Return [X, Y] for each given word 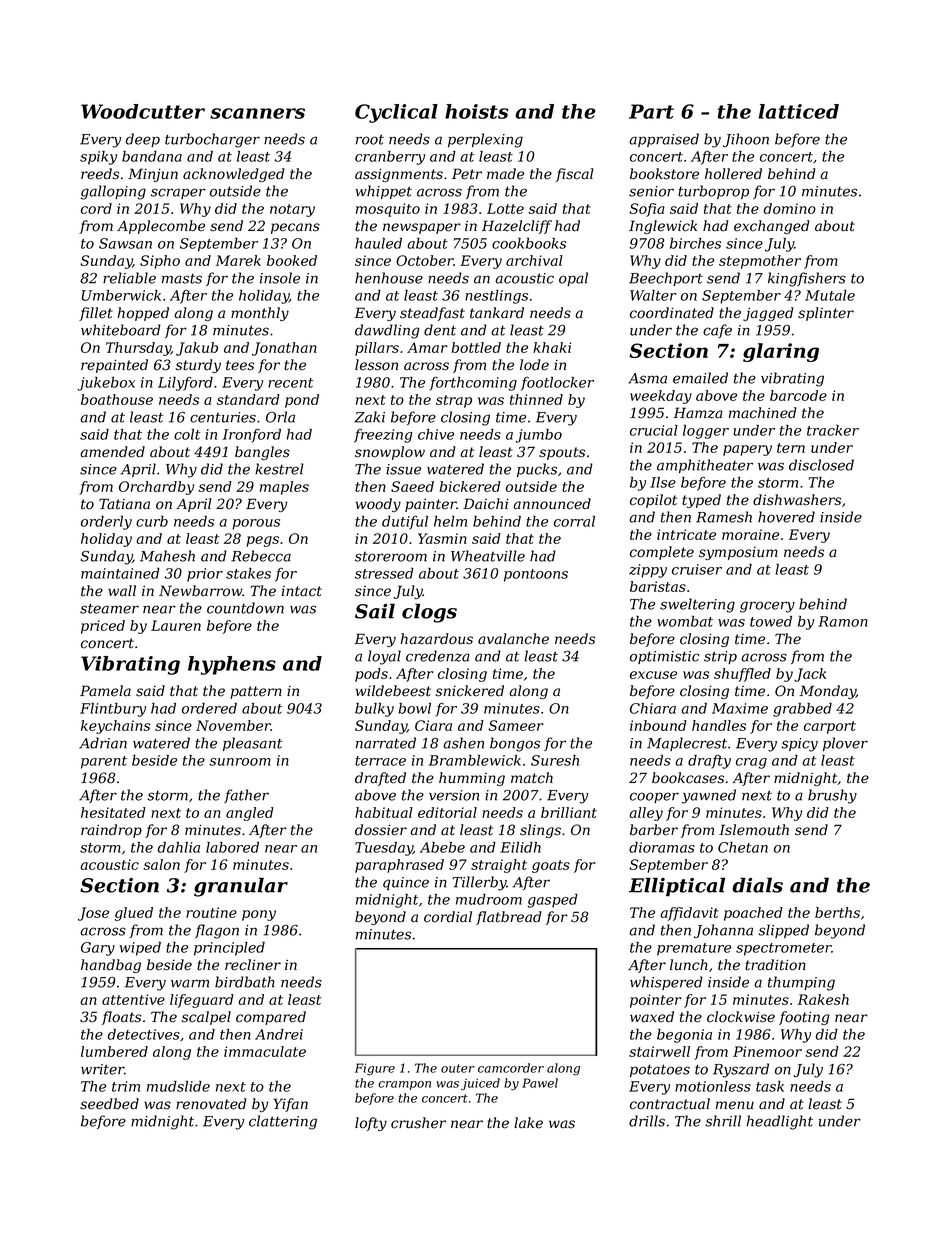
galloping [113, 192]
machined [762, 413]
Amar [427, 347]
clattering [283, 1122]
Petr [467, 174]
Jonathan [284, 349]
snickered [470, 691]
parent [104, 762]
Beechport [666, 279]
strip [720, 657]
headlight [780, 1122]
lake [528, 1123]
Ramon [843, 621]
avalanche [513, 639]
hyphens [232, 665]
